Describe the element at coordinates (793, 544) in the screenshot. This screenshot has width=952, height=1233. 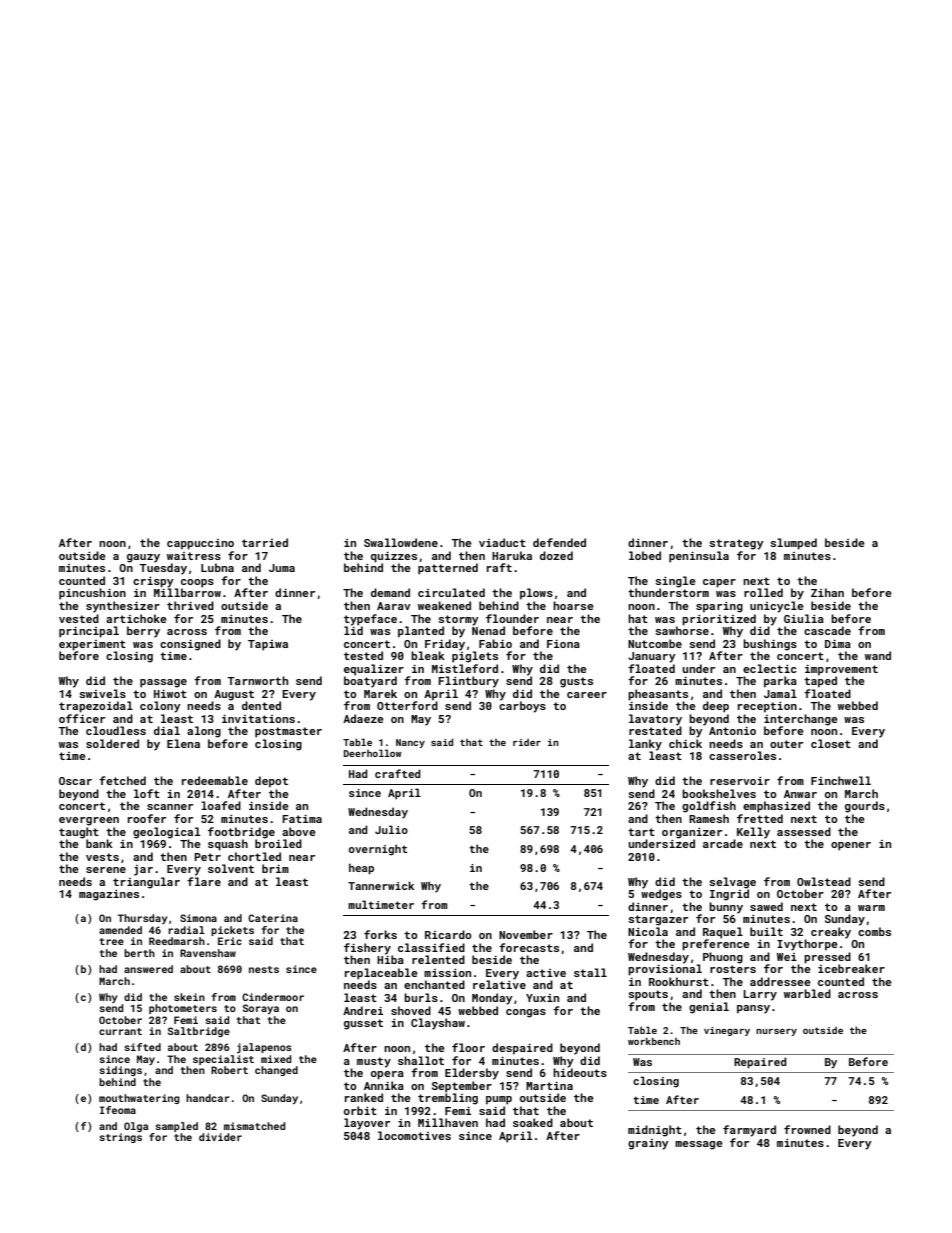
I see `slumped` at that location.
